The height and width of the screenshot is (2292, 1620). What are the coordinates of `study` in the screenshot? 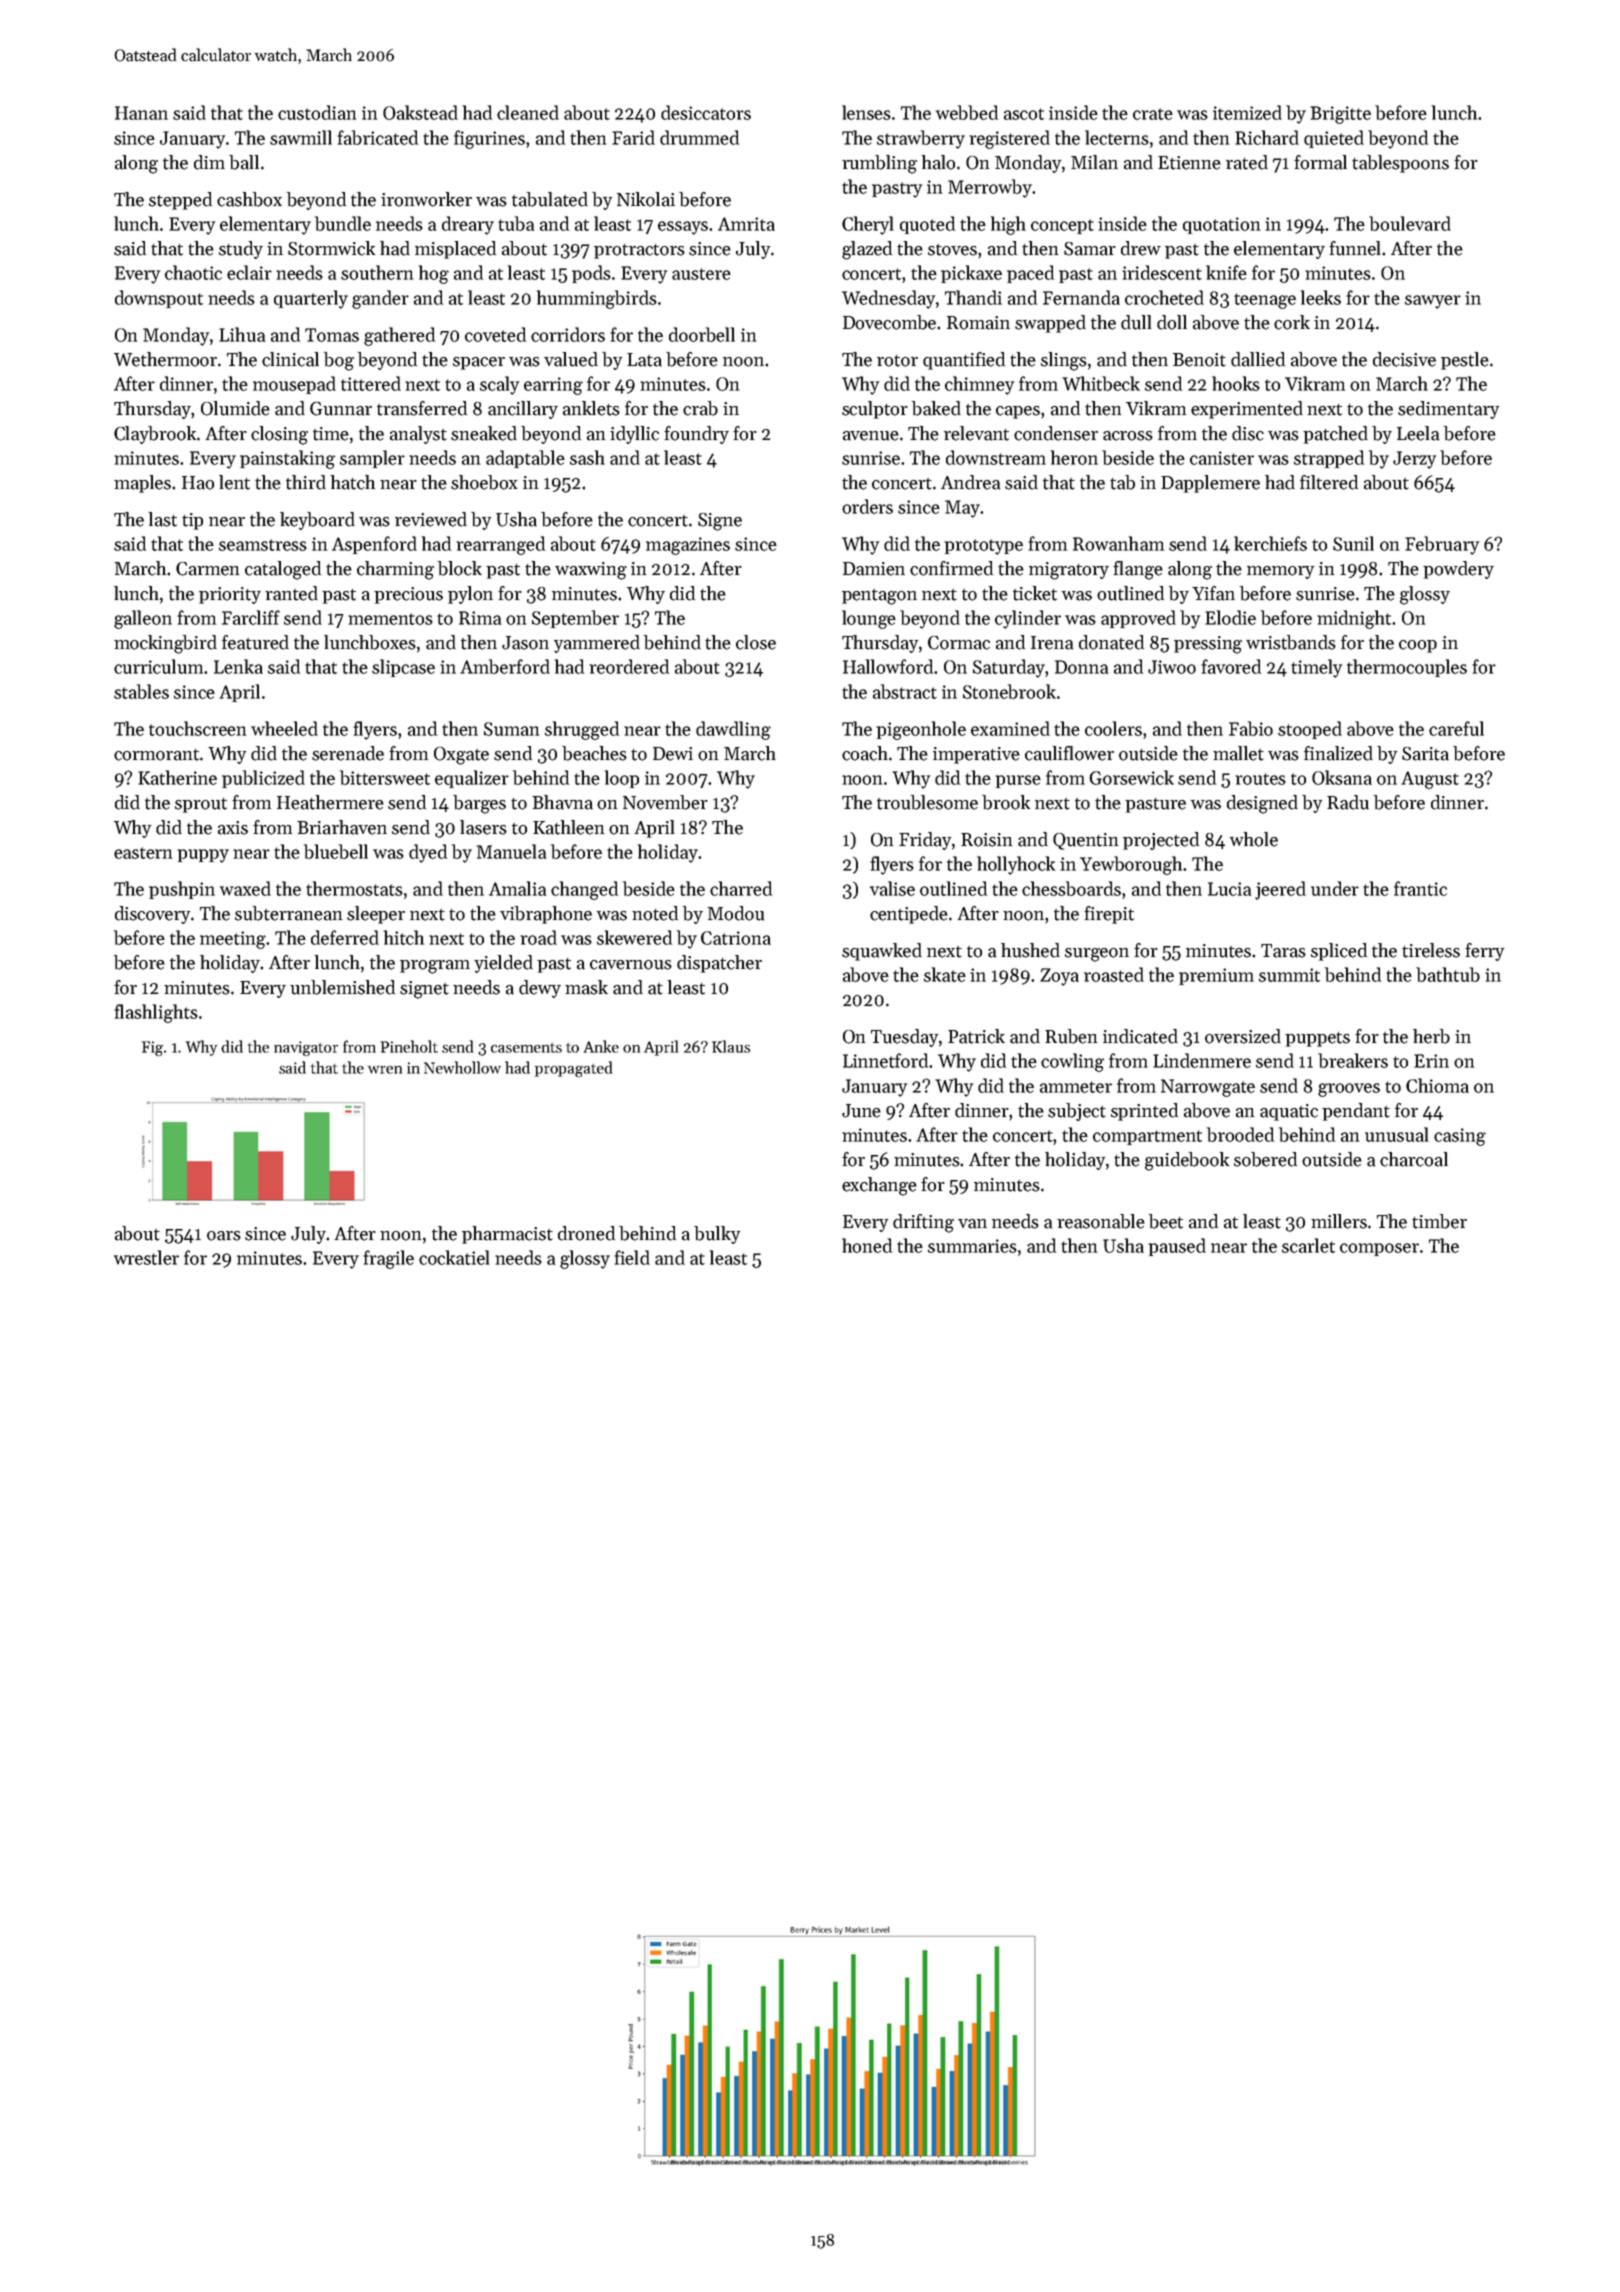 It's located at (241, 250).
